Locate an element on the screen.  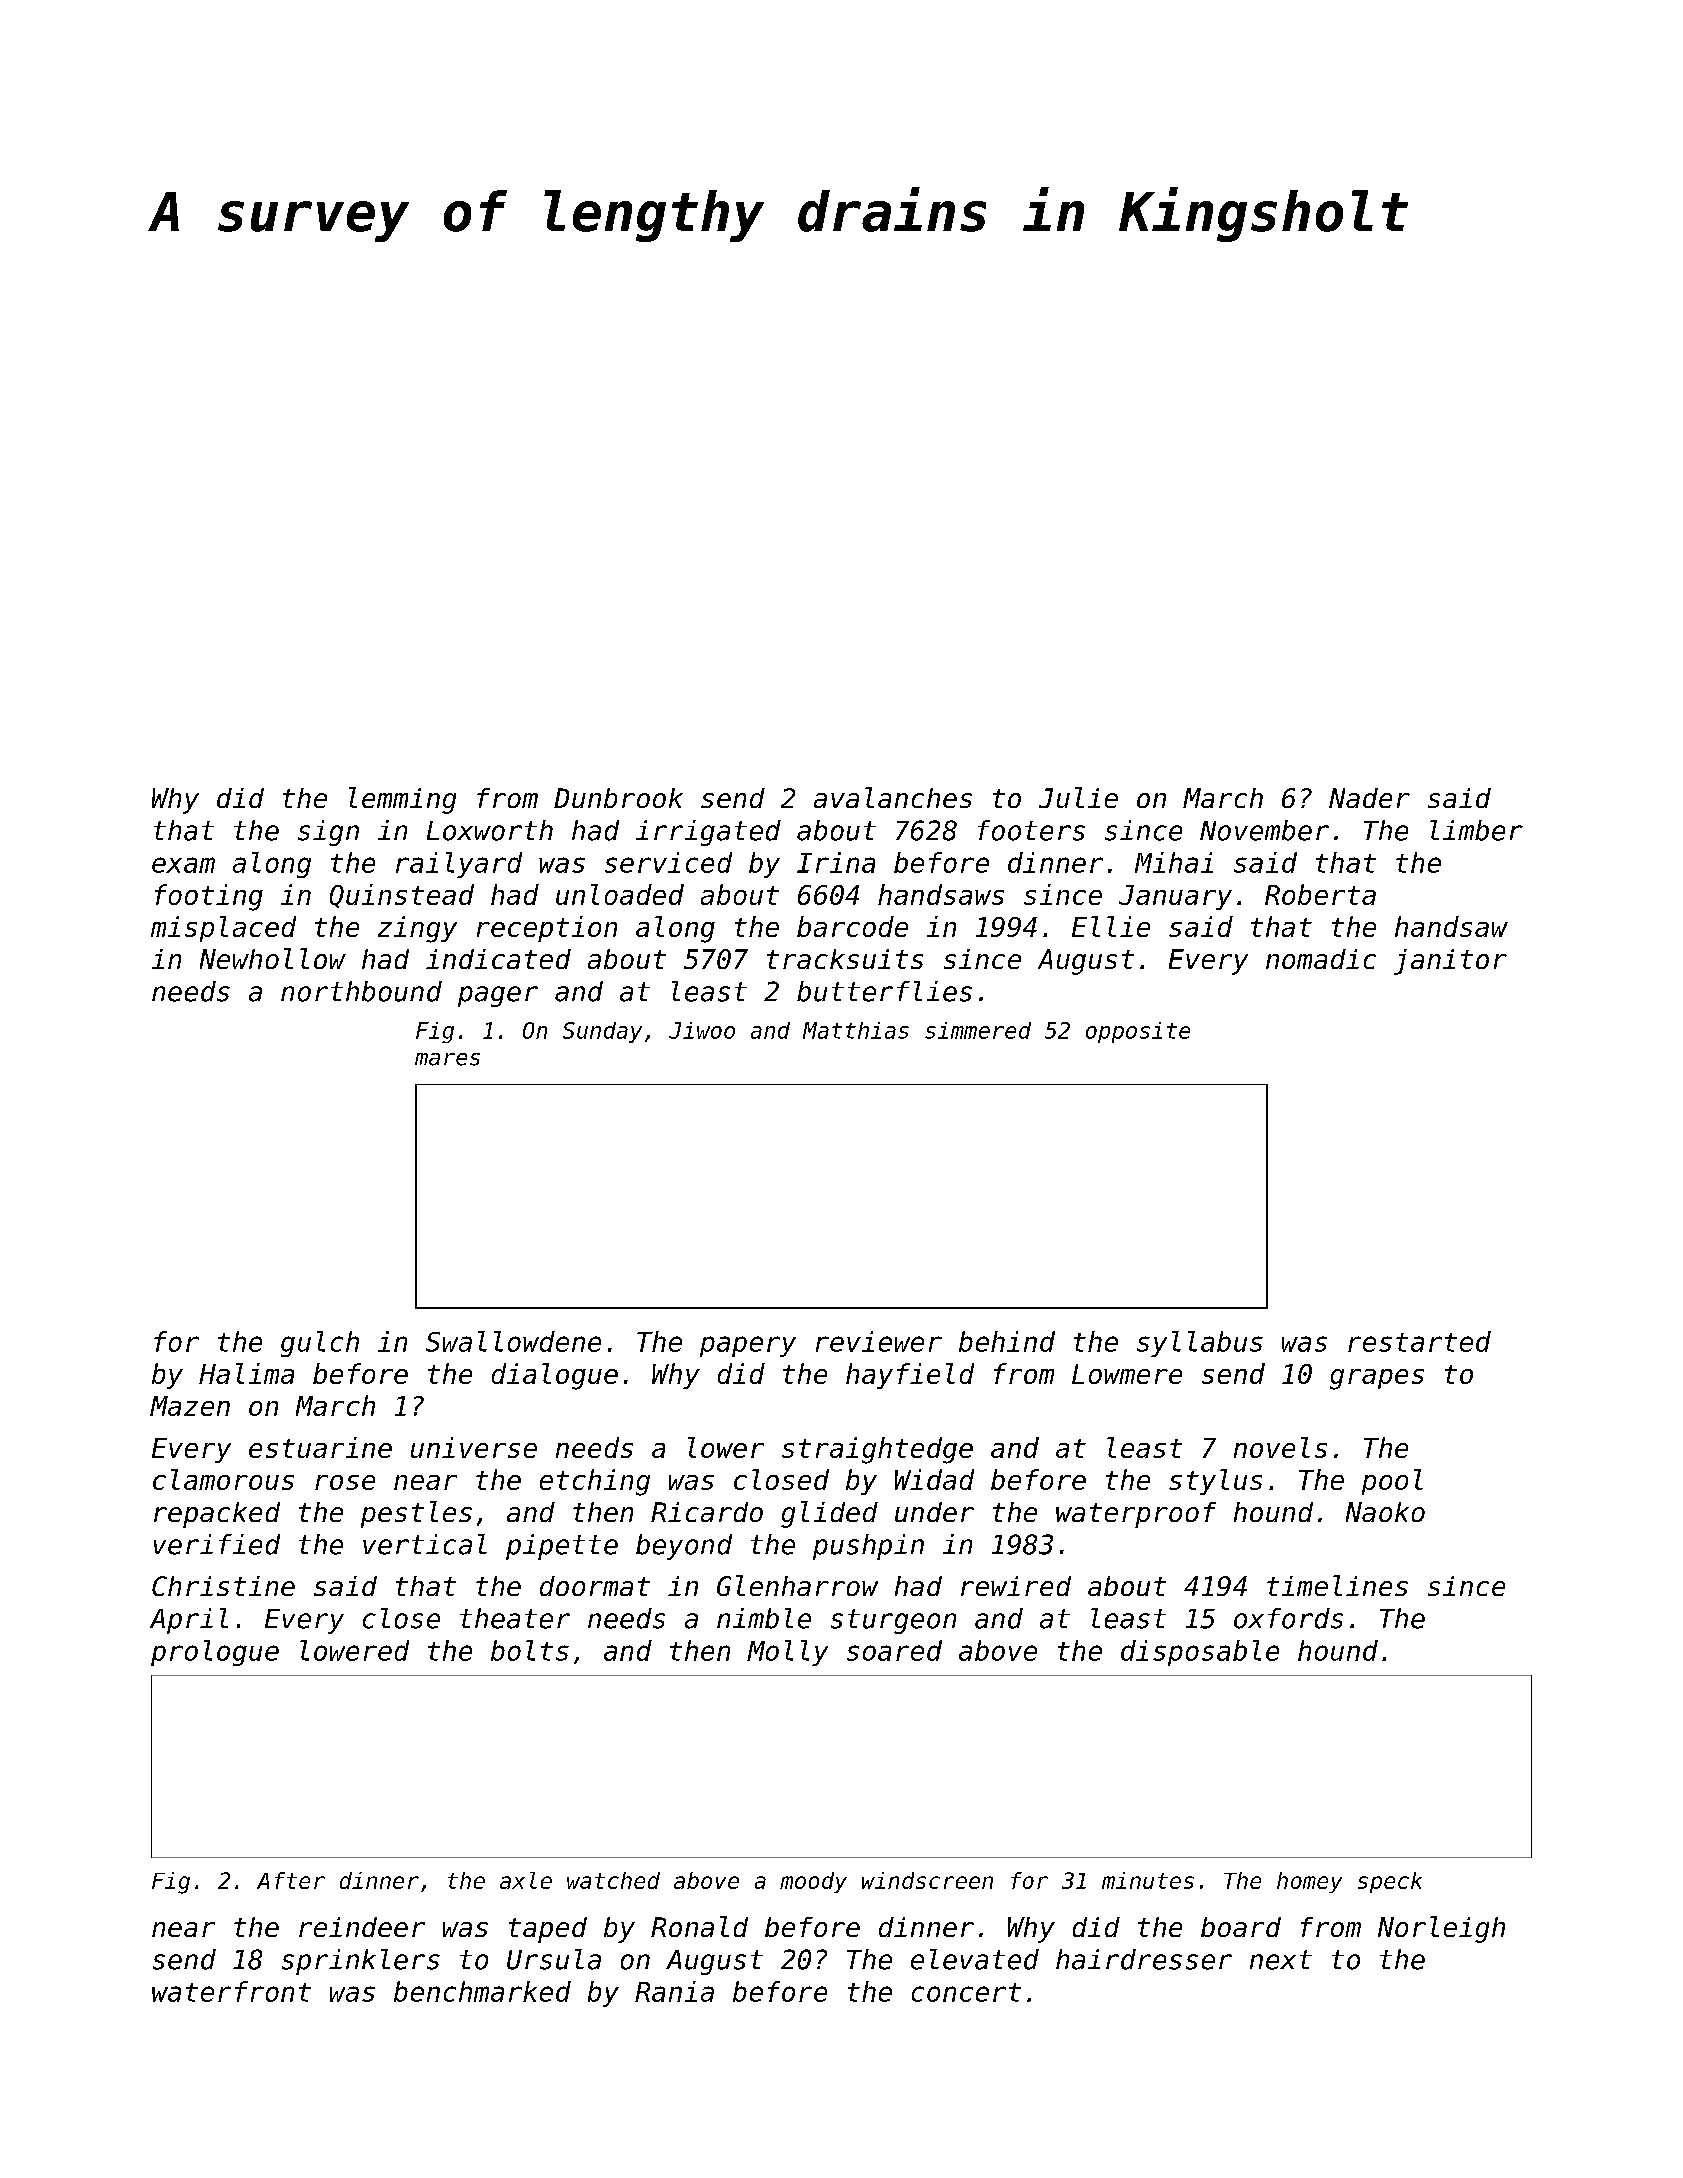
avalanches is located at coordinates (893, 797).
